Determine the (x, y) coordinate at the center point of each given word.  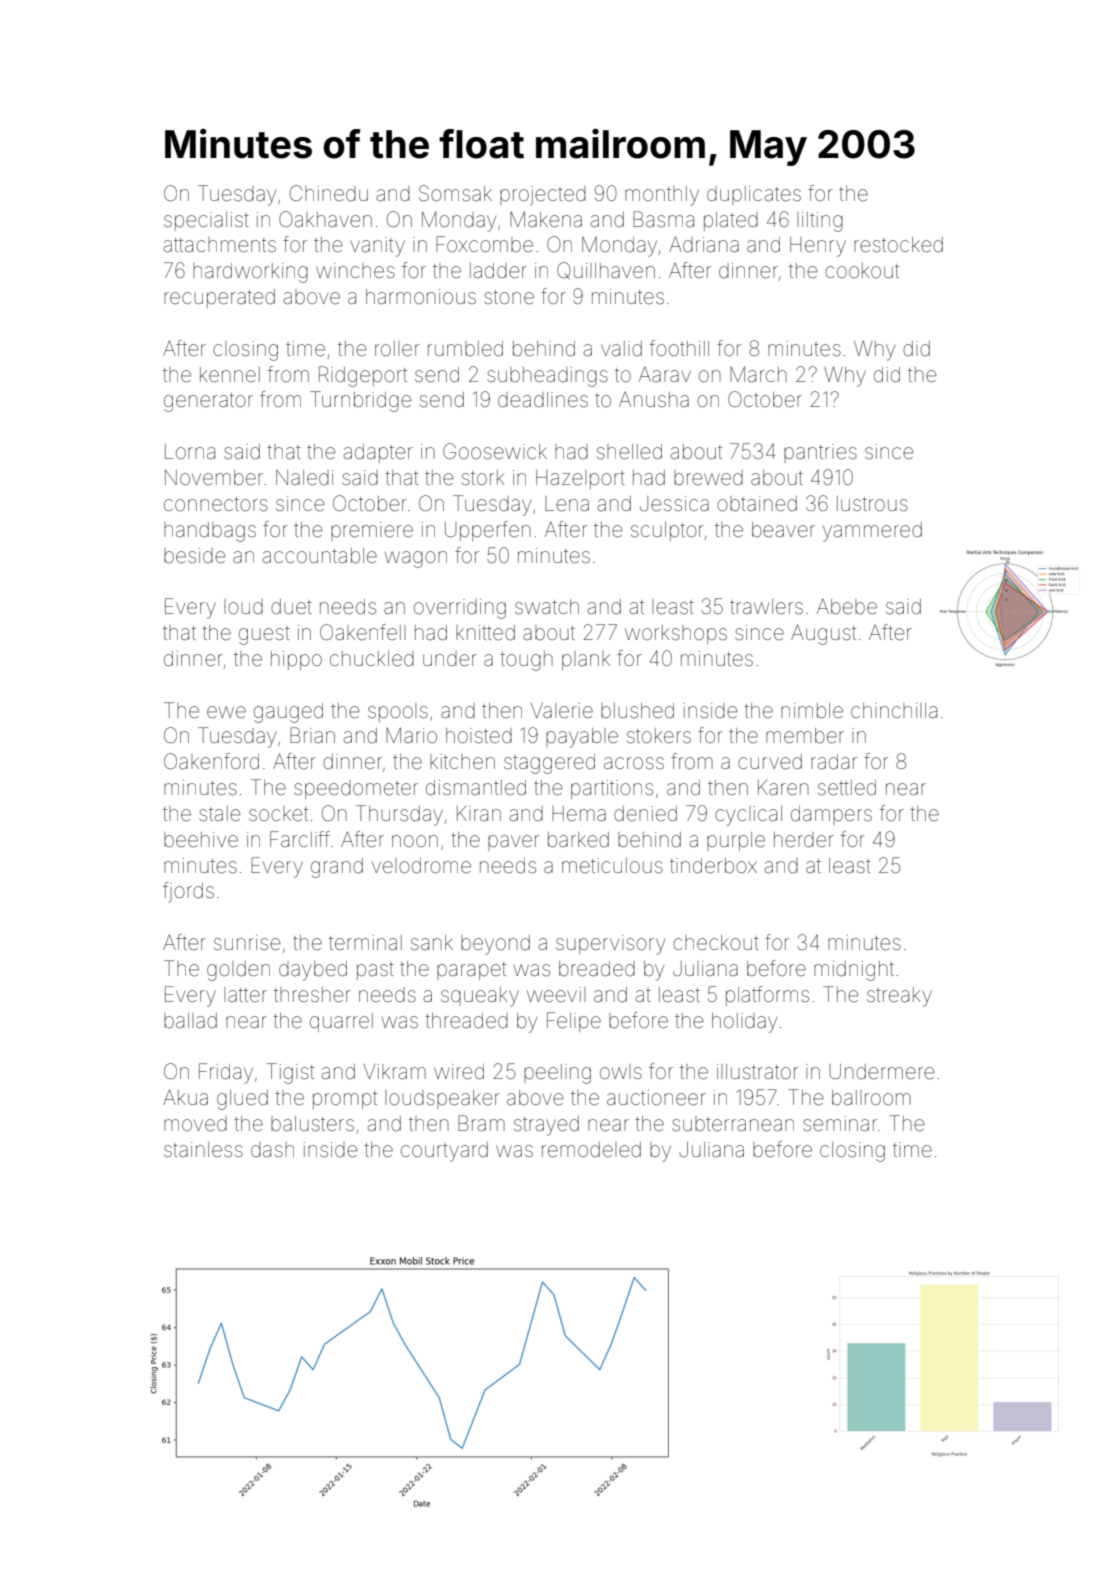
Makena (546, 219)
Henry (818, 247)
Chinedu (329, 193)
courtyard (444, 1152)
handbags (210, 532)
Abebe (847, 606)
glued (242, 1100)
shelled (629, 452)
